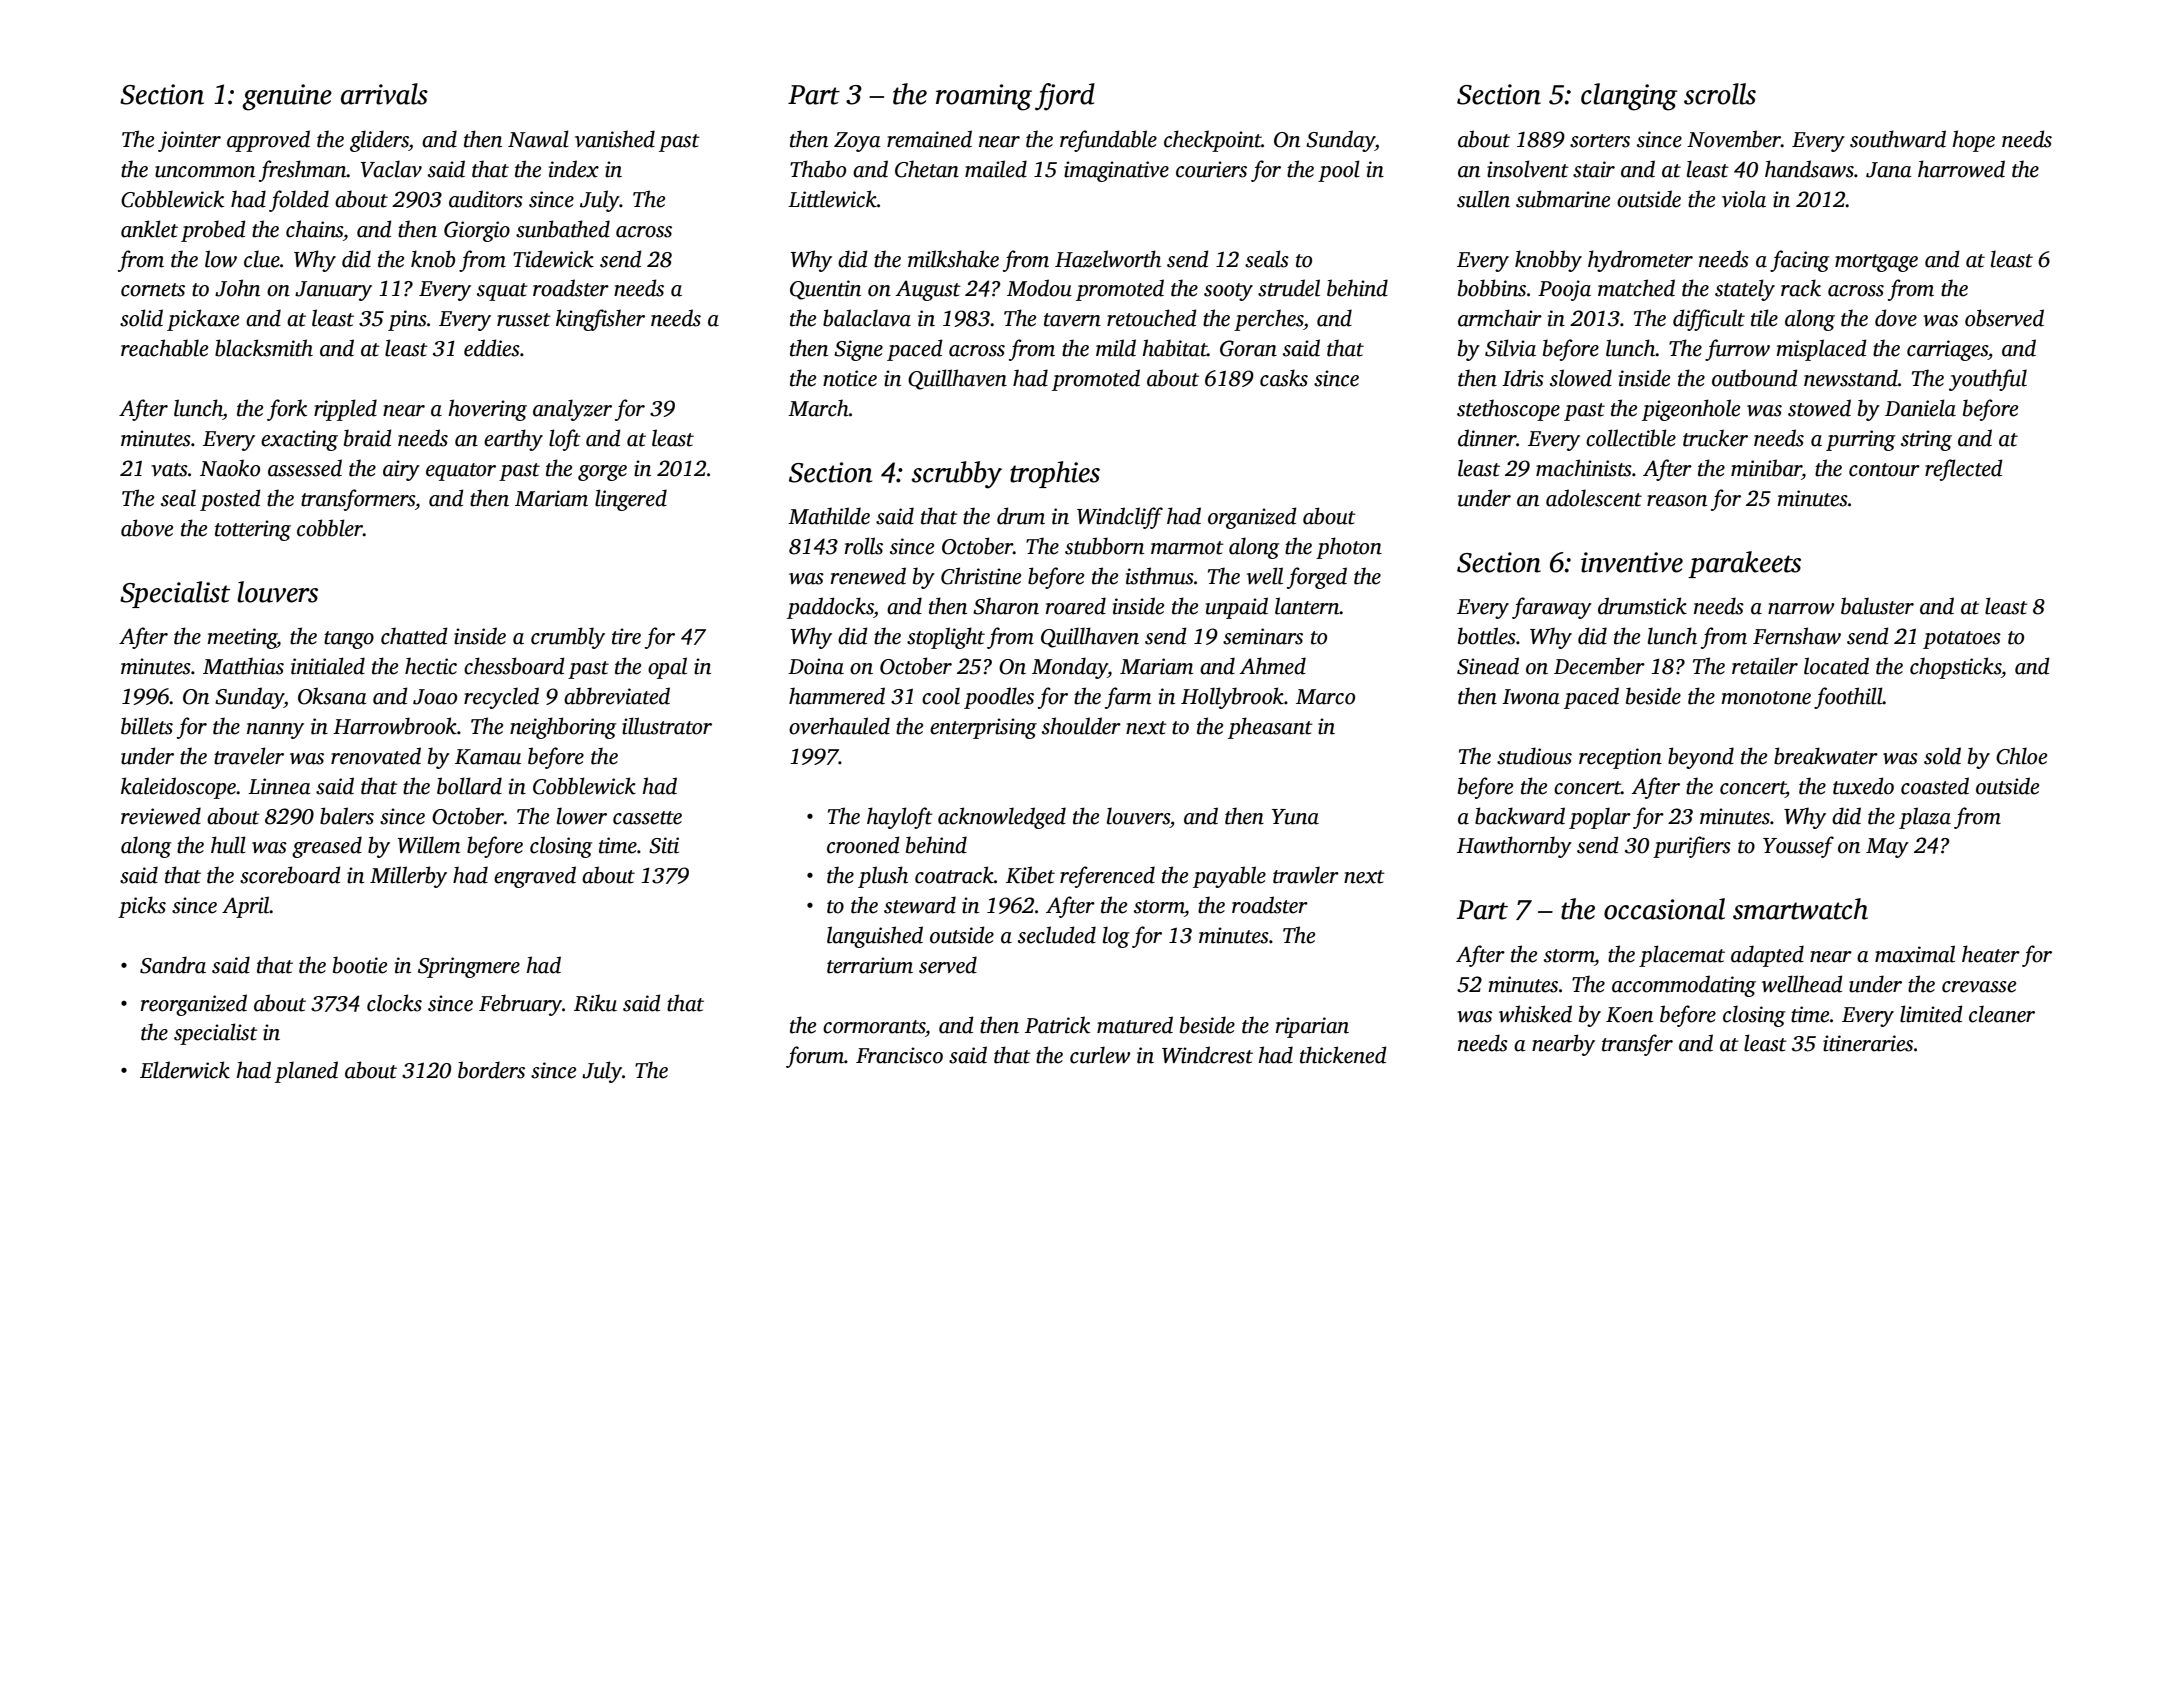  What do you see at coordinates (384, 94) in the page?
I see `arrivals` at bounding box center [384, 94].
